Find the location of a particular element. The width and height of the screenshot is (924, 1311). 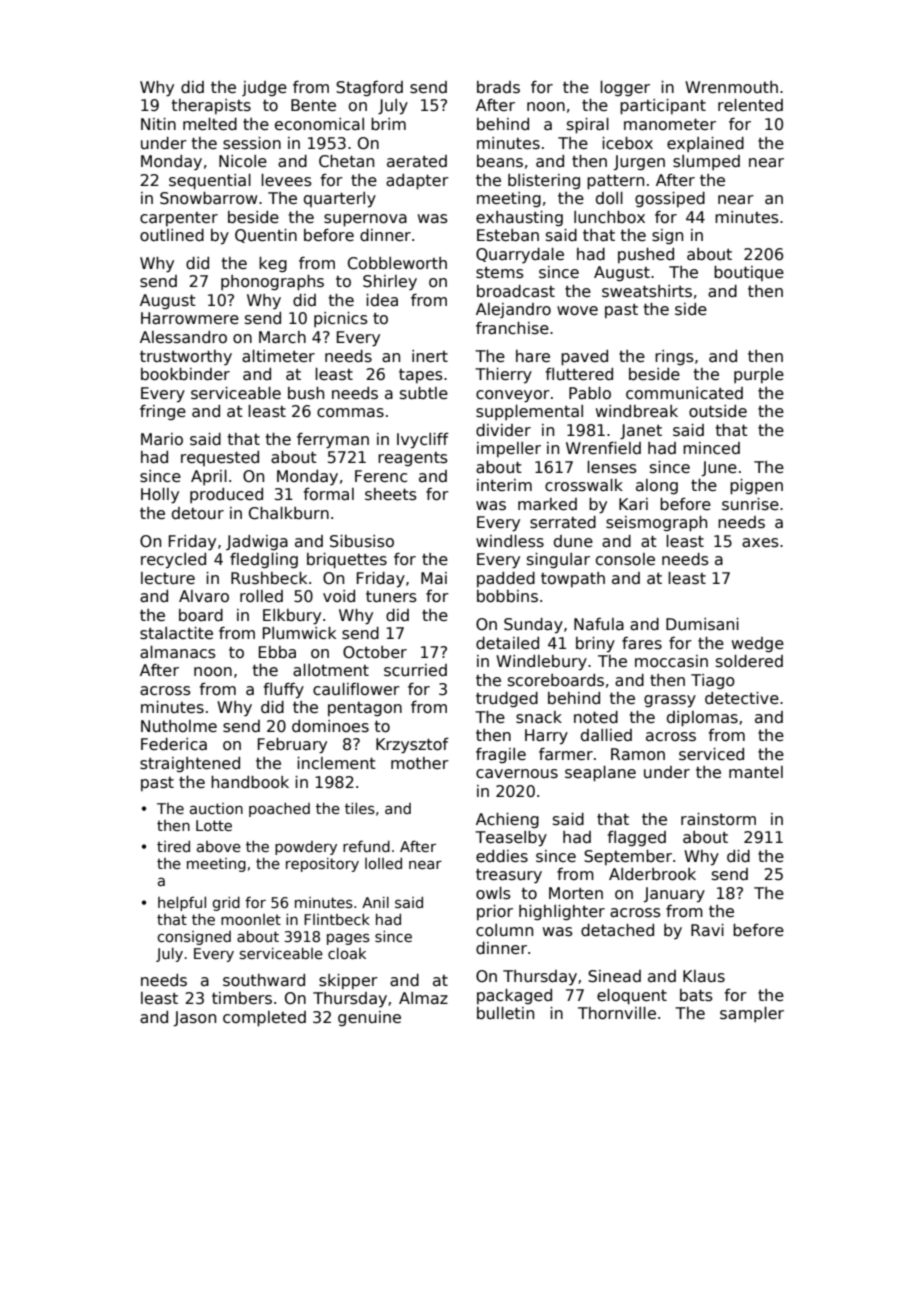

genuine is located at coordinates (369, 1018).
